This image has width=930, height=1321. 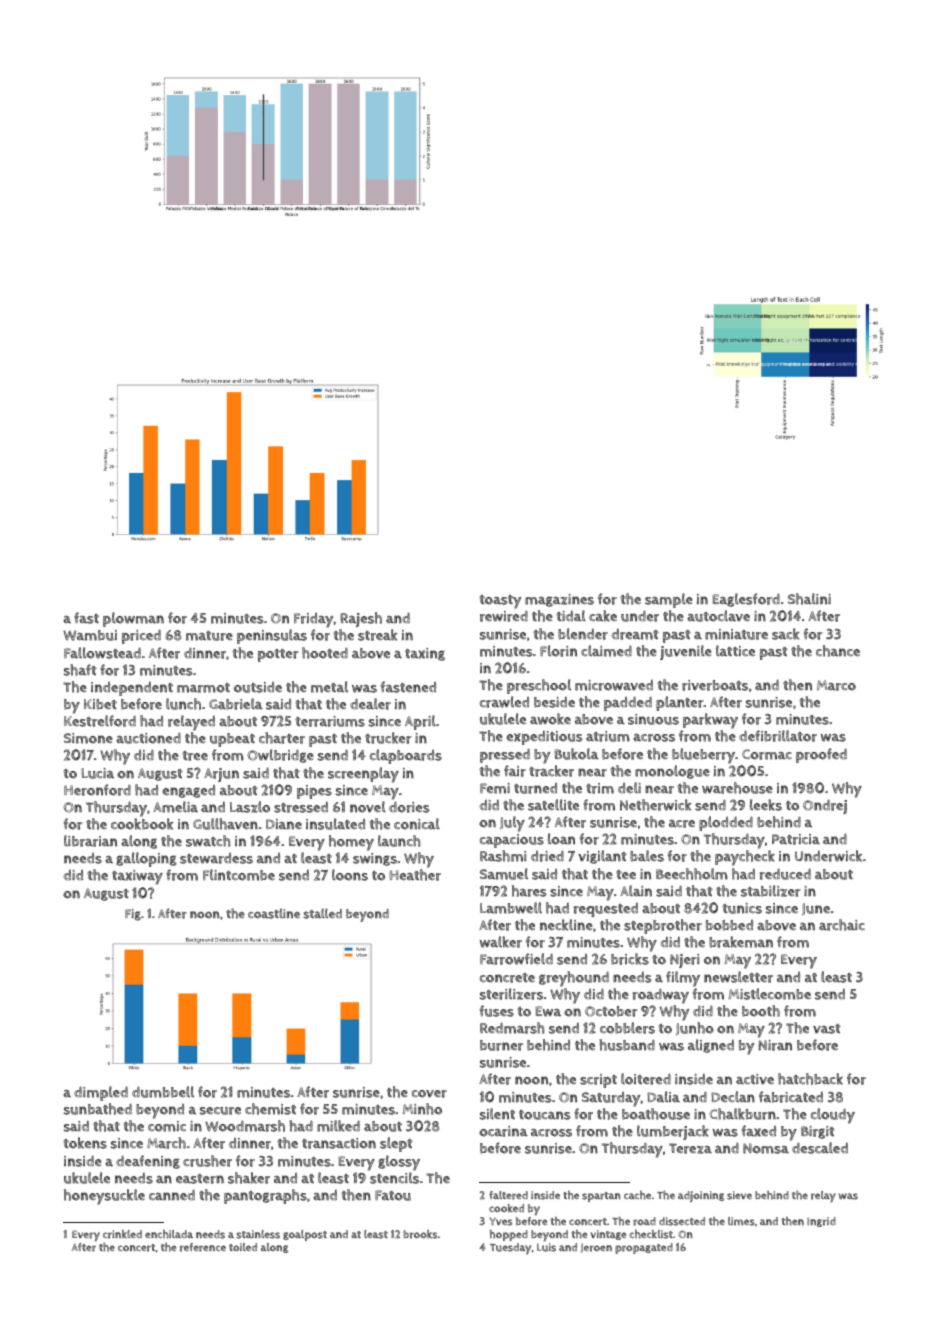 I want to click on outside, so click(x=258, y=687).
